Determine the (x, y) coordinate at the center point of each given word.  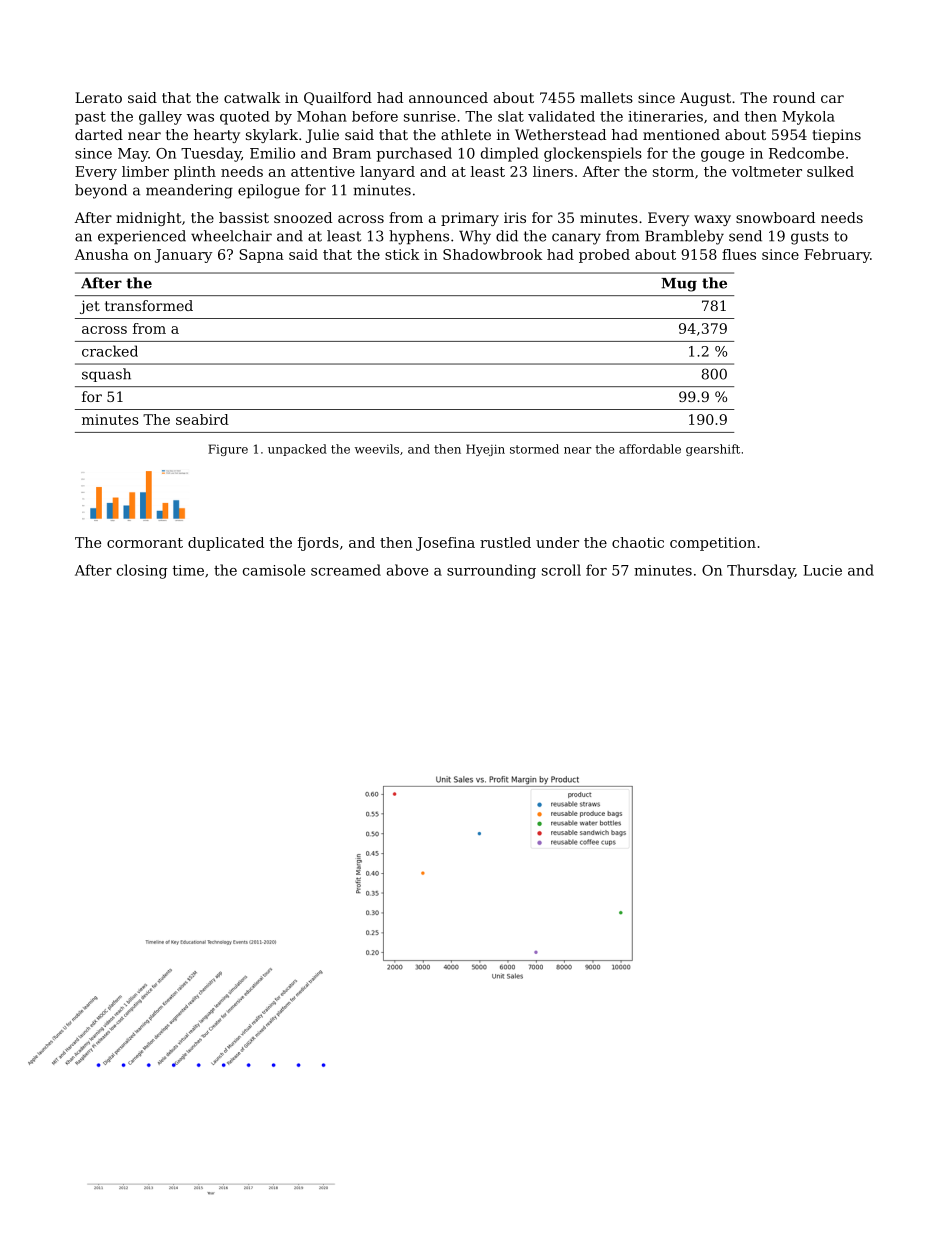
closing (142, 571)
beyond (101, 191)
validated (561, 116)
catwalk (252, 97)
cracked (110, 351)
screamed (346, 570)
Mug (679, 285)
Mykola (808, 118)
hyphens (419, 237)
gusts (810, 238)
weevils (377, 449)
